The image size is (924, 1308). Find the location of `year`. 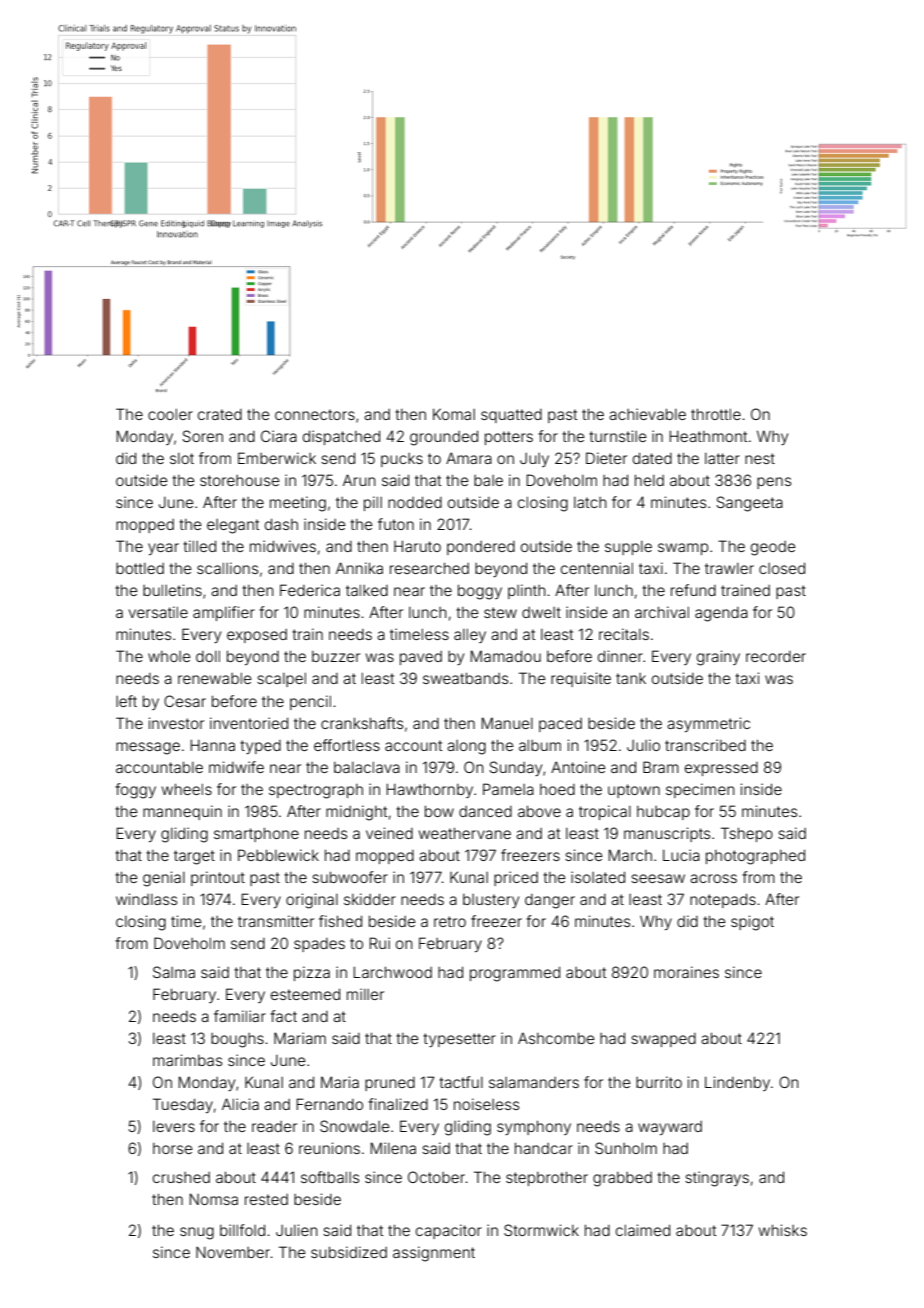

year is located at coordinates (163, 549).
